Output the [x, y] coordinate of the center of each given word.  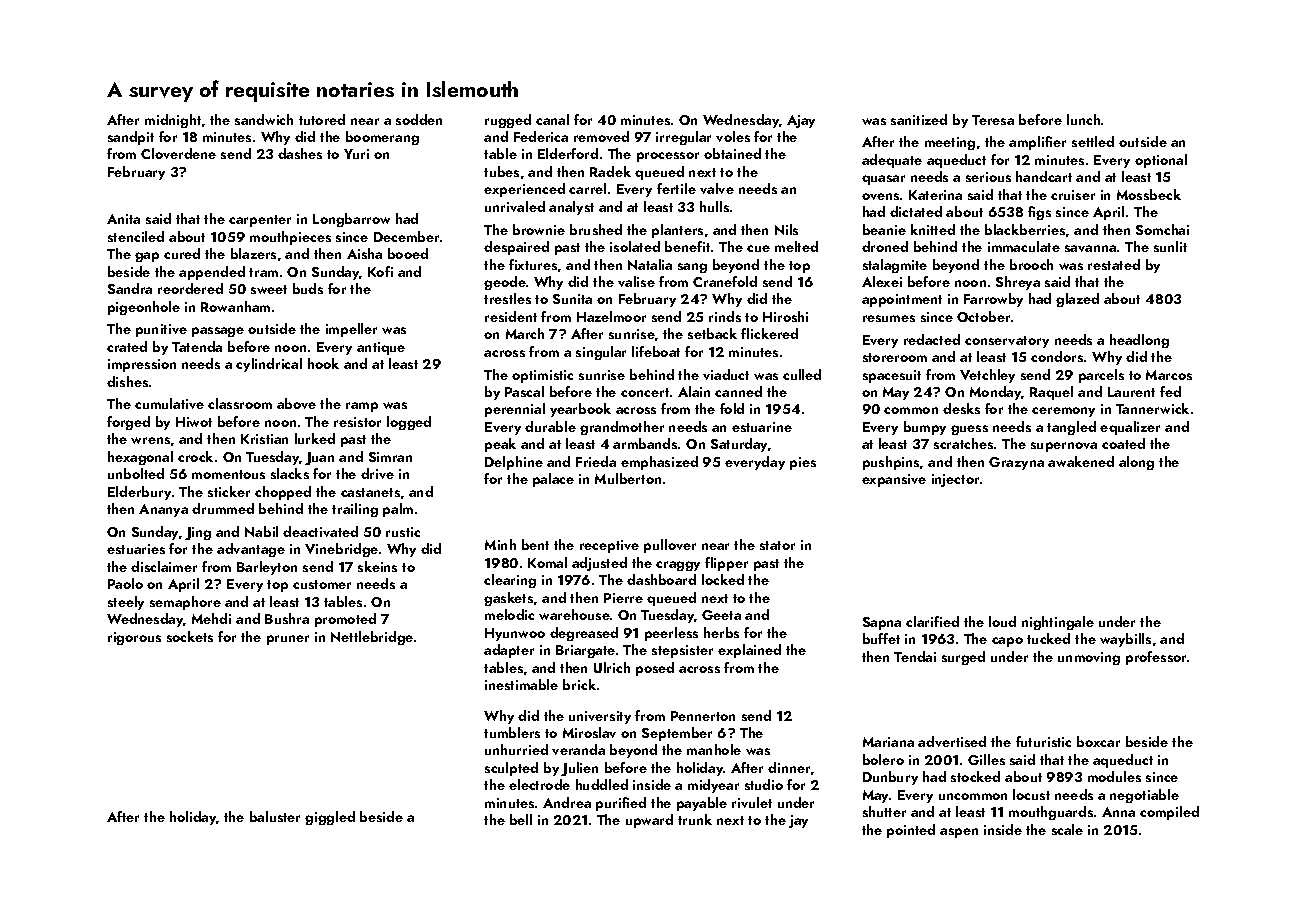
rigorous [134, 638]
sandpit [131, 138]
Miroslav [589, 732]
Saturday [739, 445]
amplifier [1037, 143]
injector [955, 480]
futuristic [1043, 741]
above [296, 403]
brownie [539, 229]
